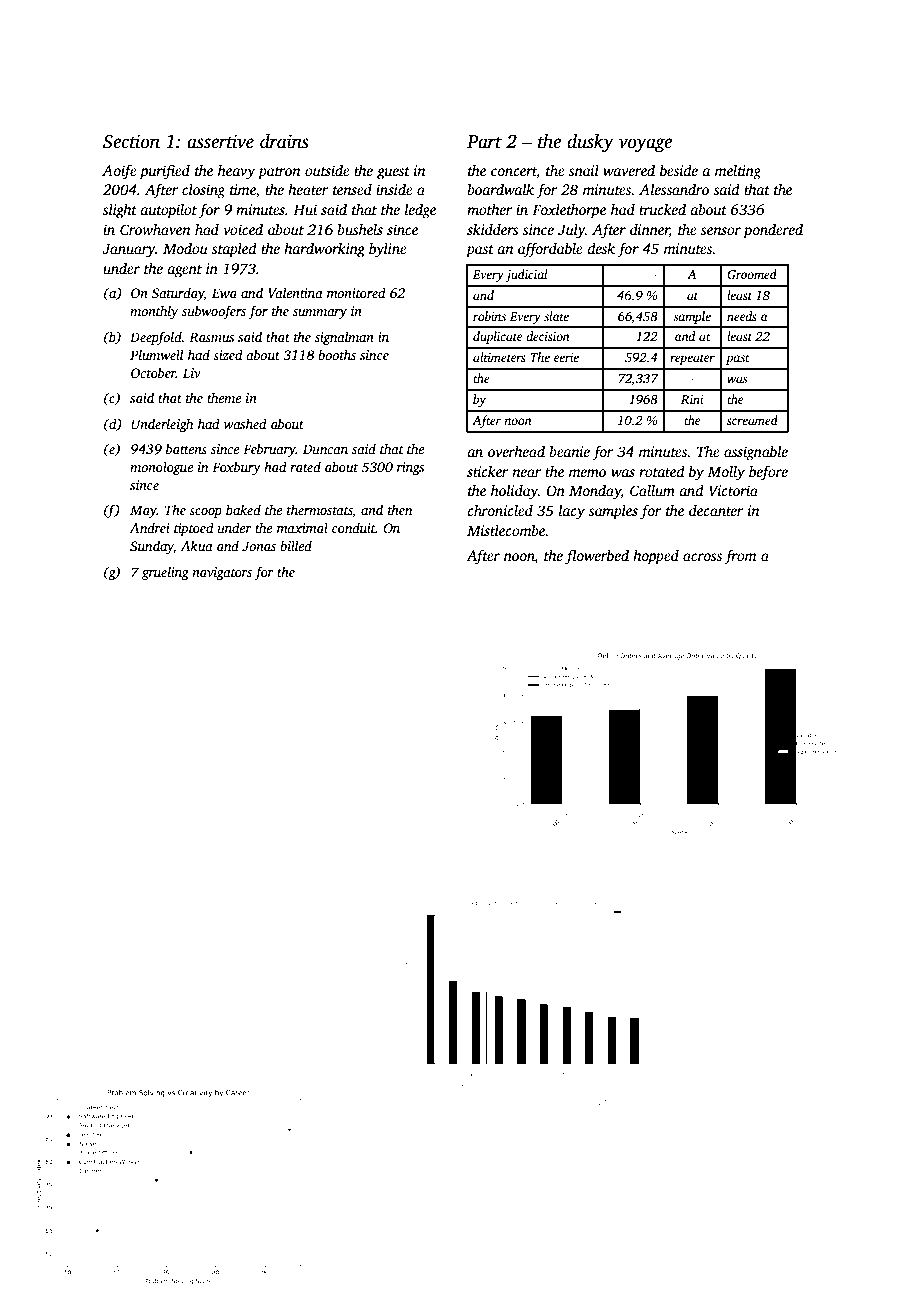 The image size is (908, 1316). Describe the element at coordinates (327, 170) in the page. I see `outside` at that location.
